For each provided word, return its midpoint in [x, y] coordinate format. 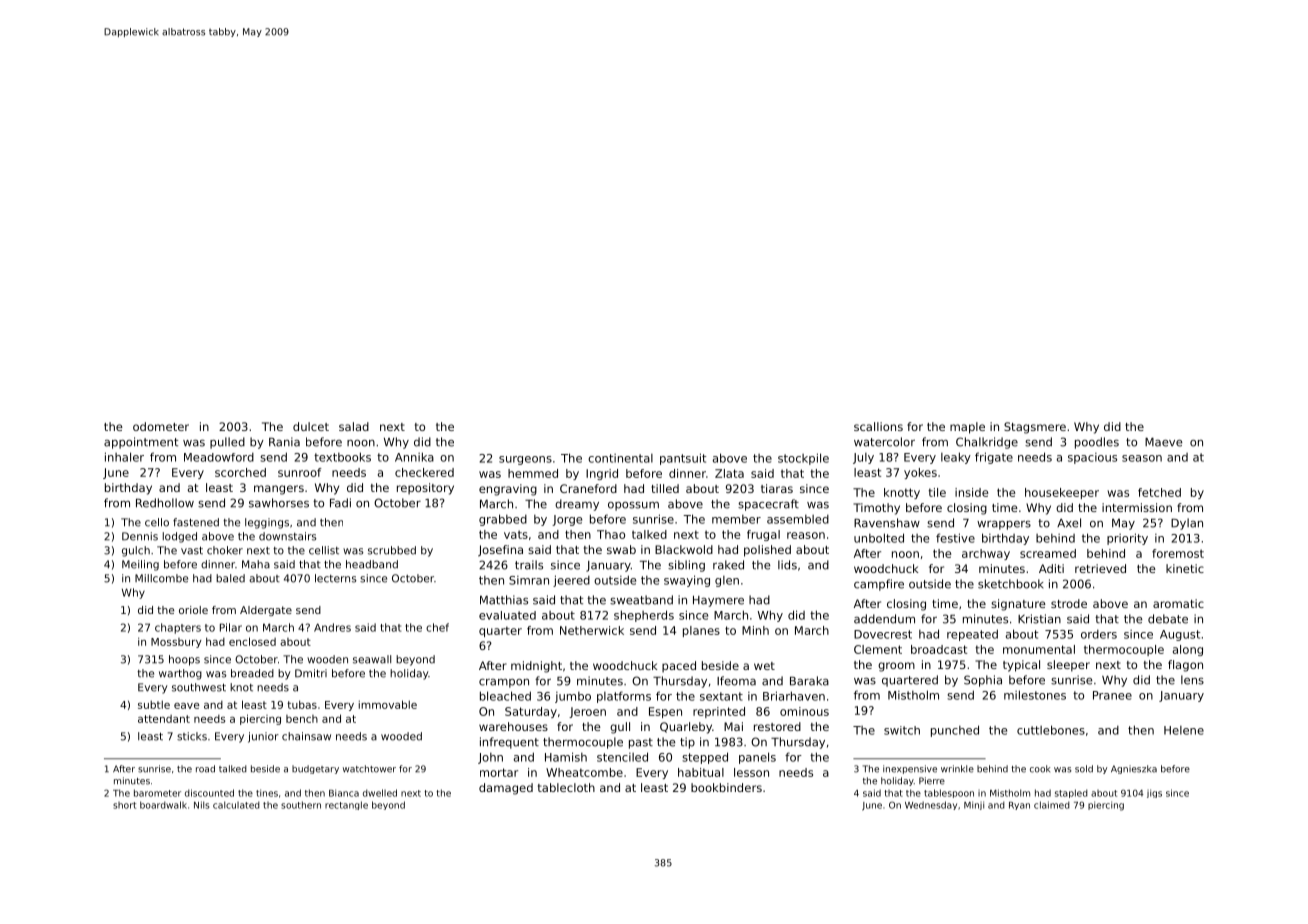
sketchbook [1010, 584]
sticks [192, 736]
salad [354, 426]
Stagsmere [1035, 428]
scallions [878, 426]
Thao [611, 534]
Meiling [140, 565]
